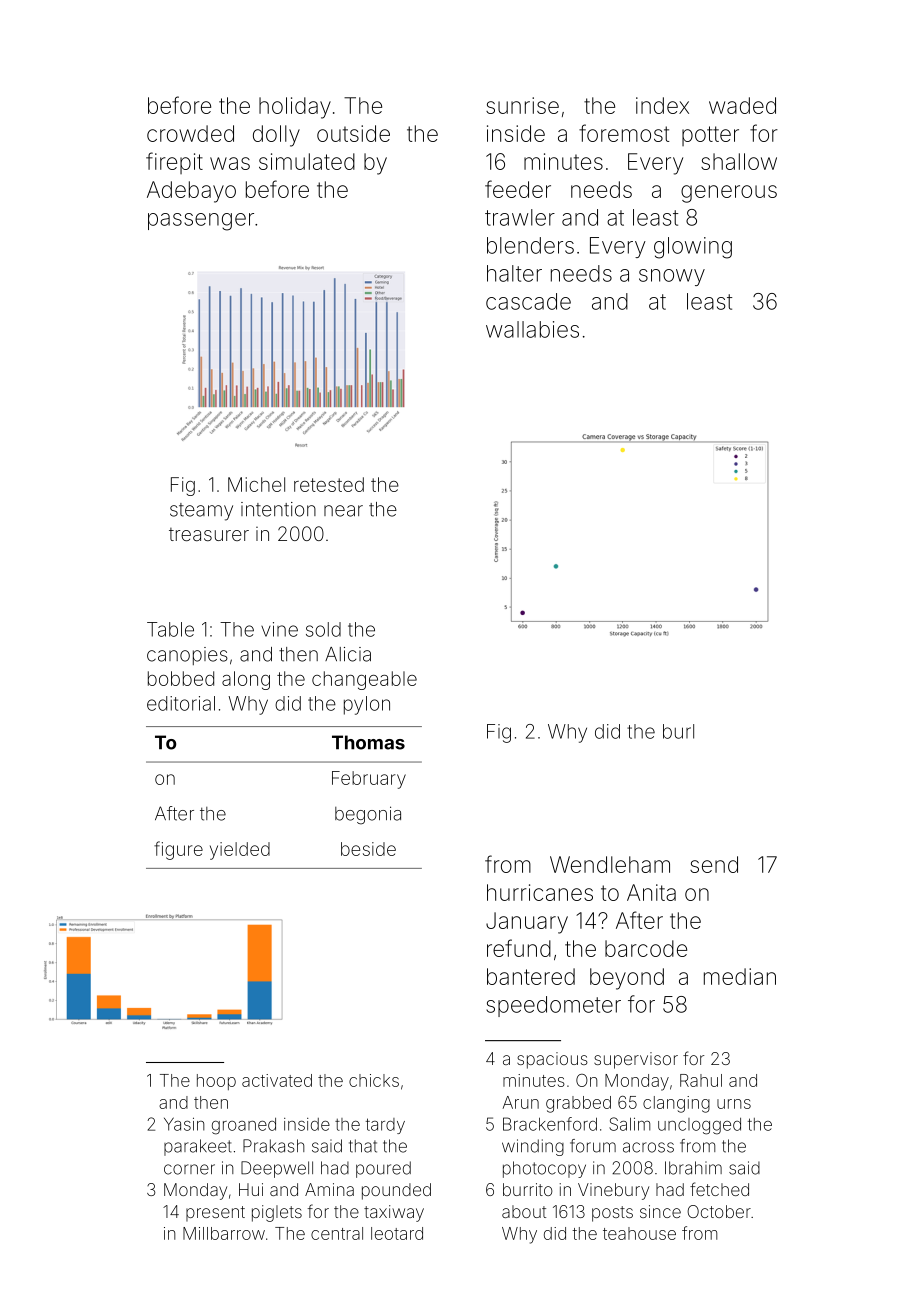 The image size is (924, 1311). What do you see at coordinates (532, 329) in the page?
I see `wallabies` at bounding box center [532, 329].
